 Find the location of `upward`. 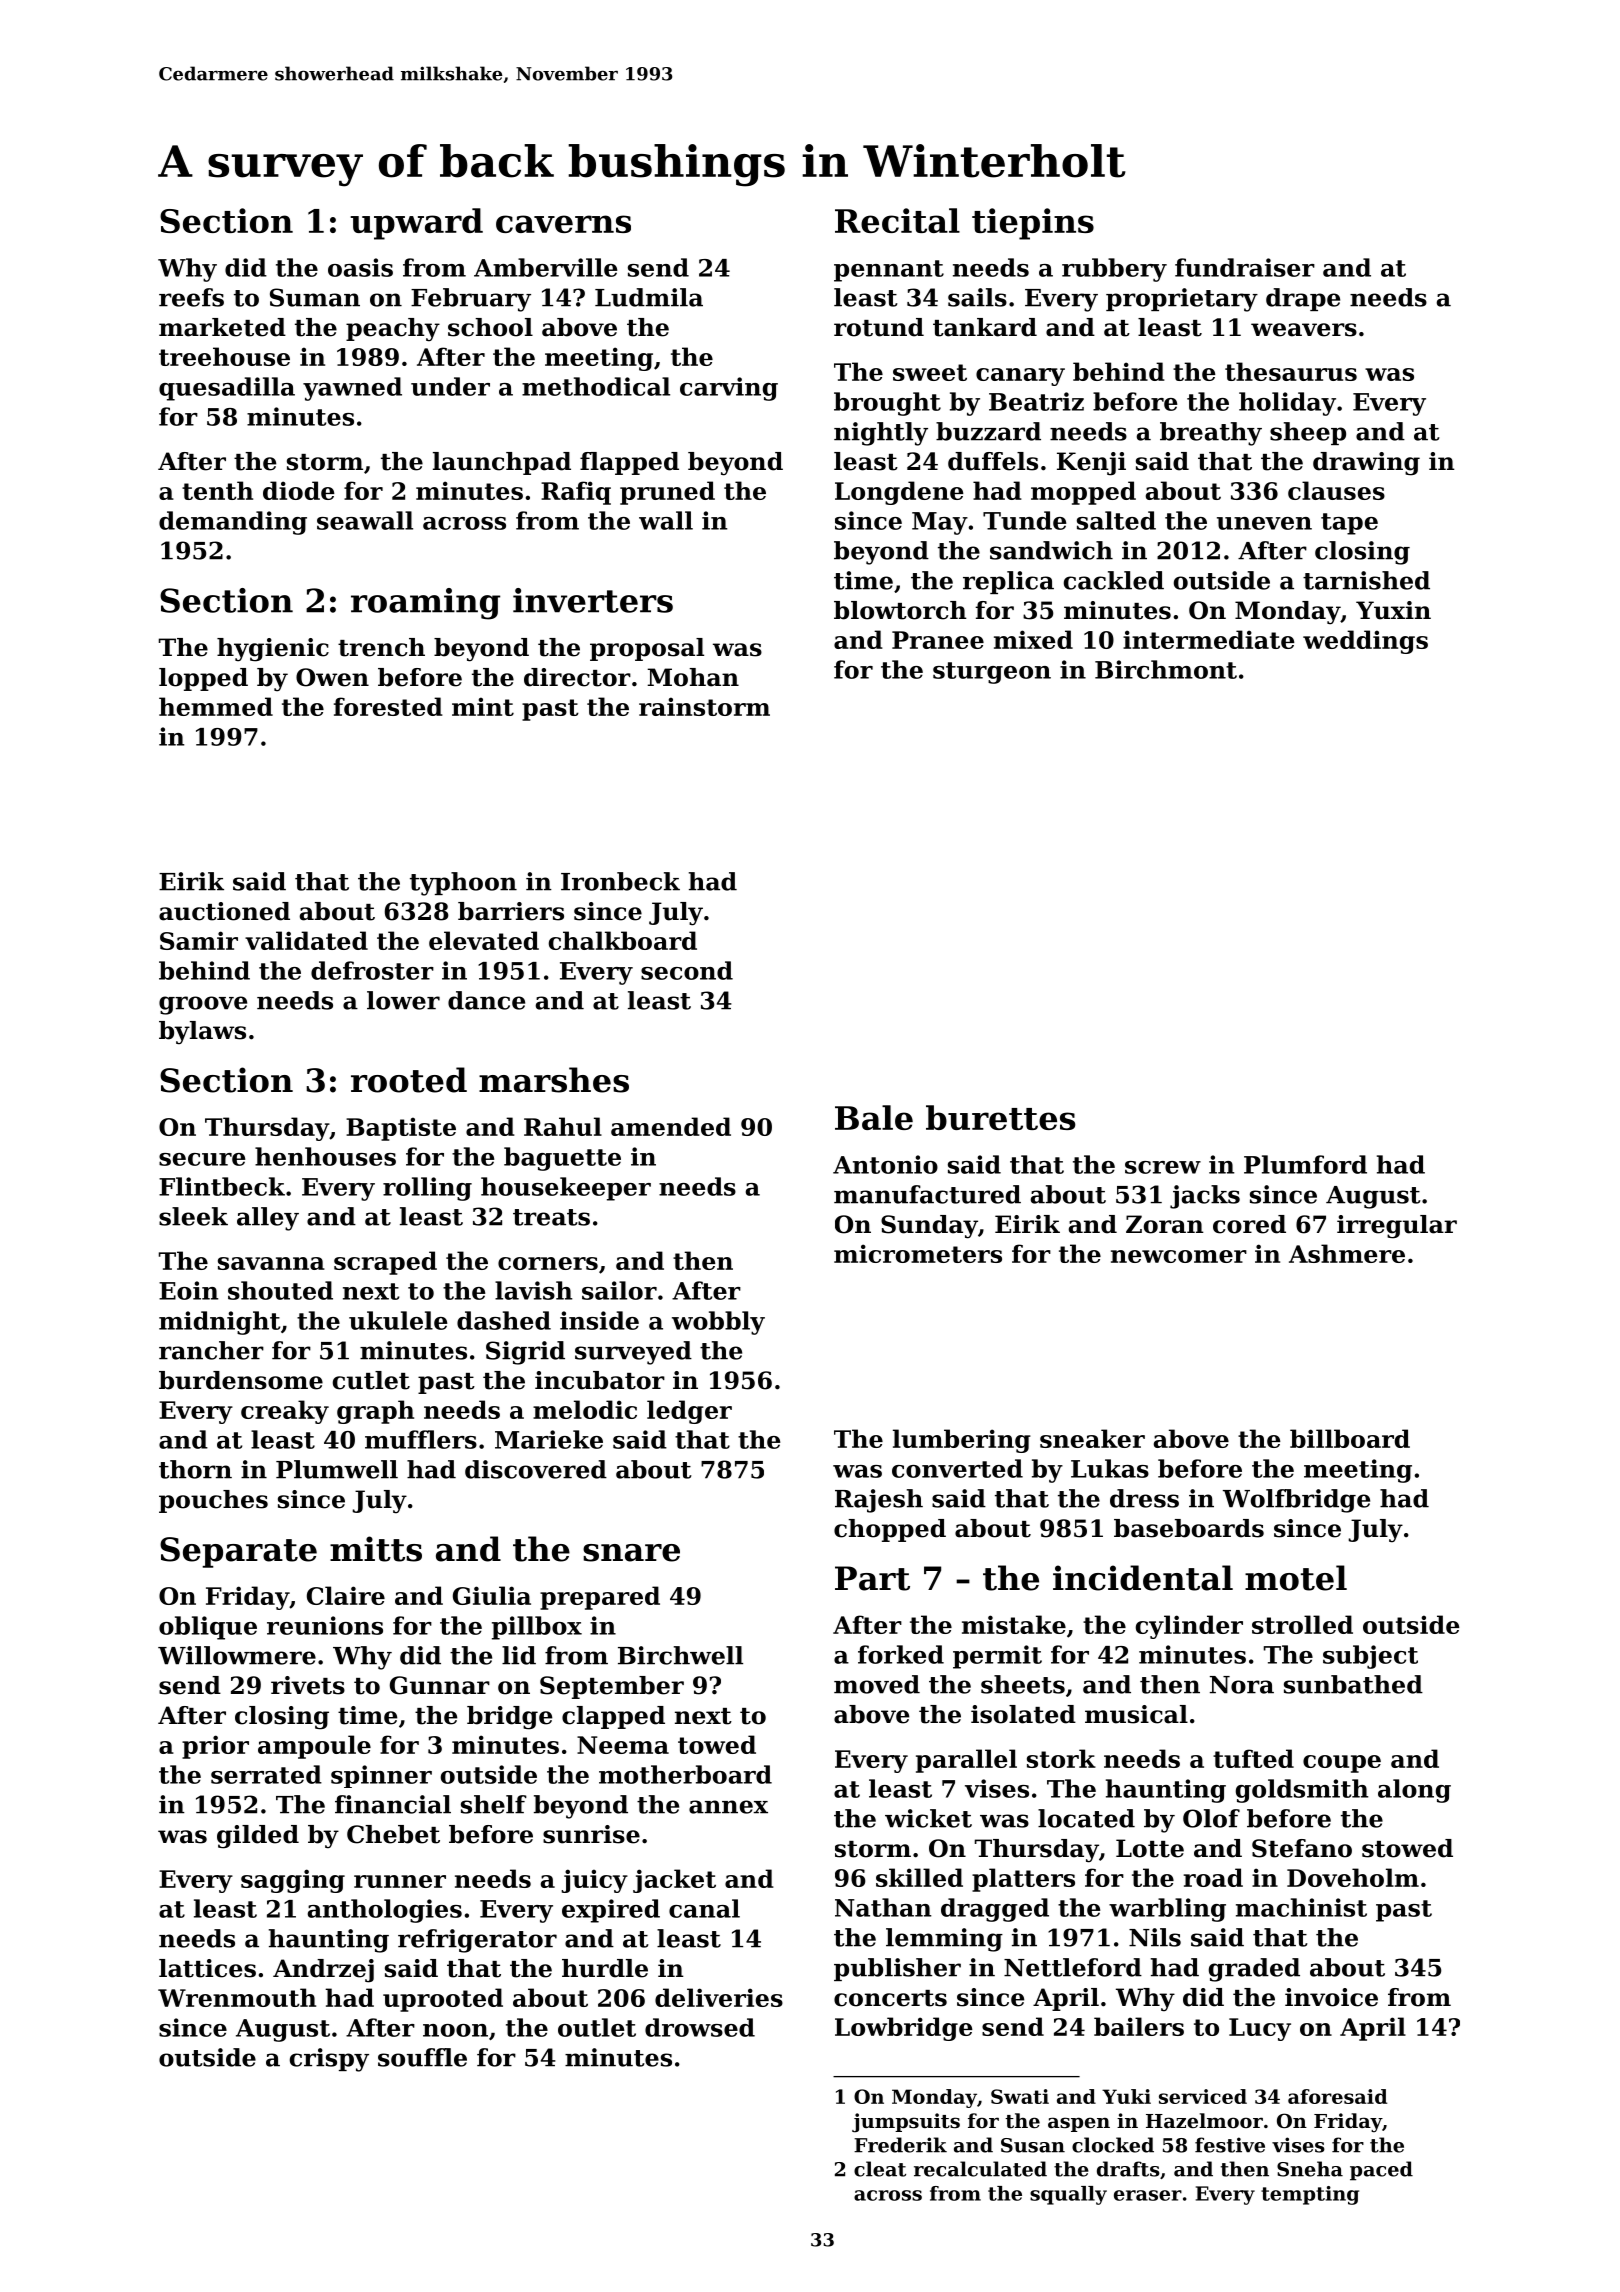

upward is located at coordinates (416, 224).
